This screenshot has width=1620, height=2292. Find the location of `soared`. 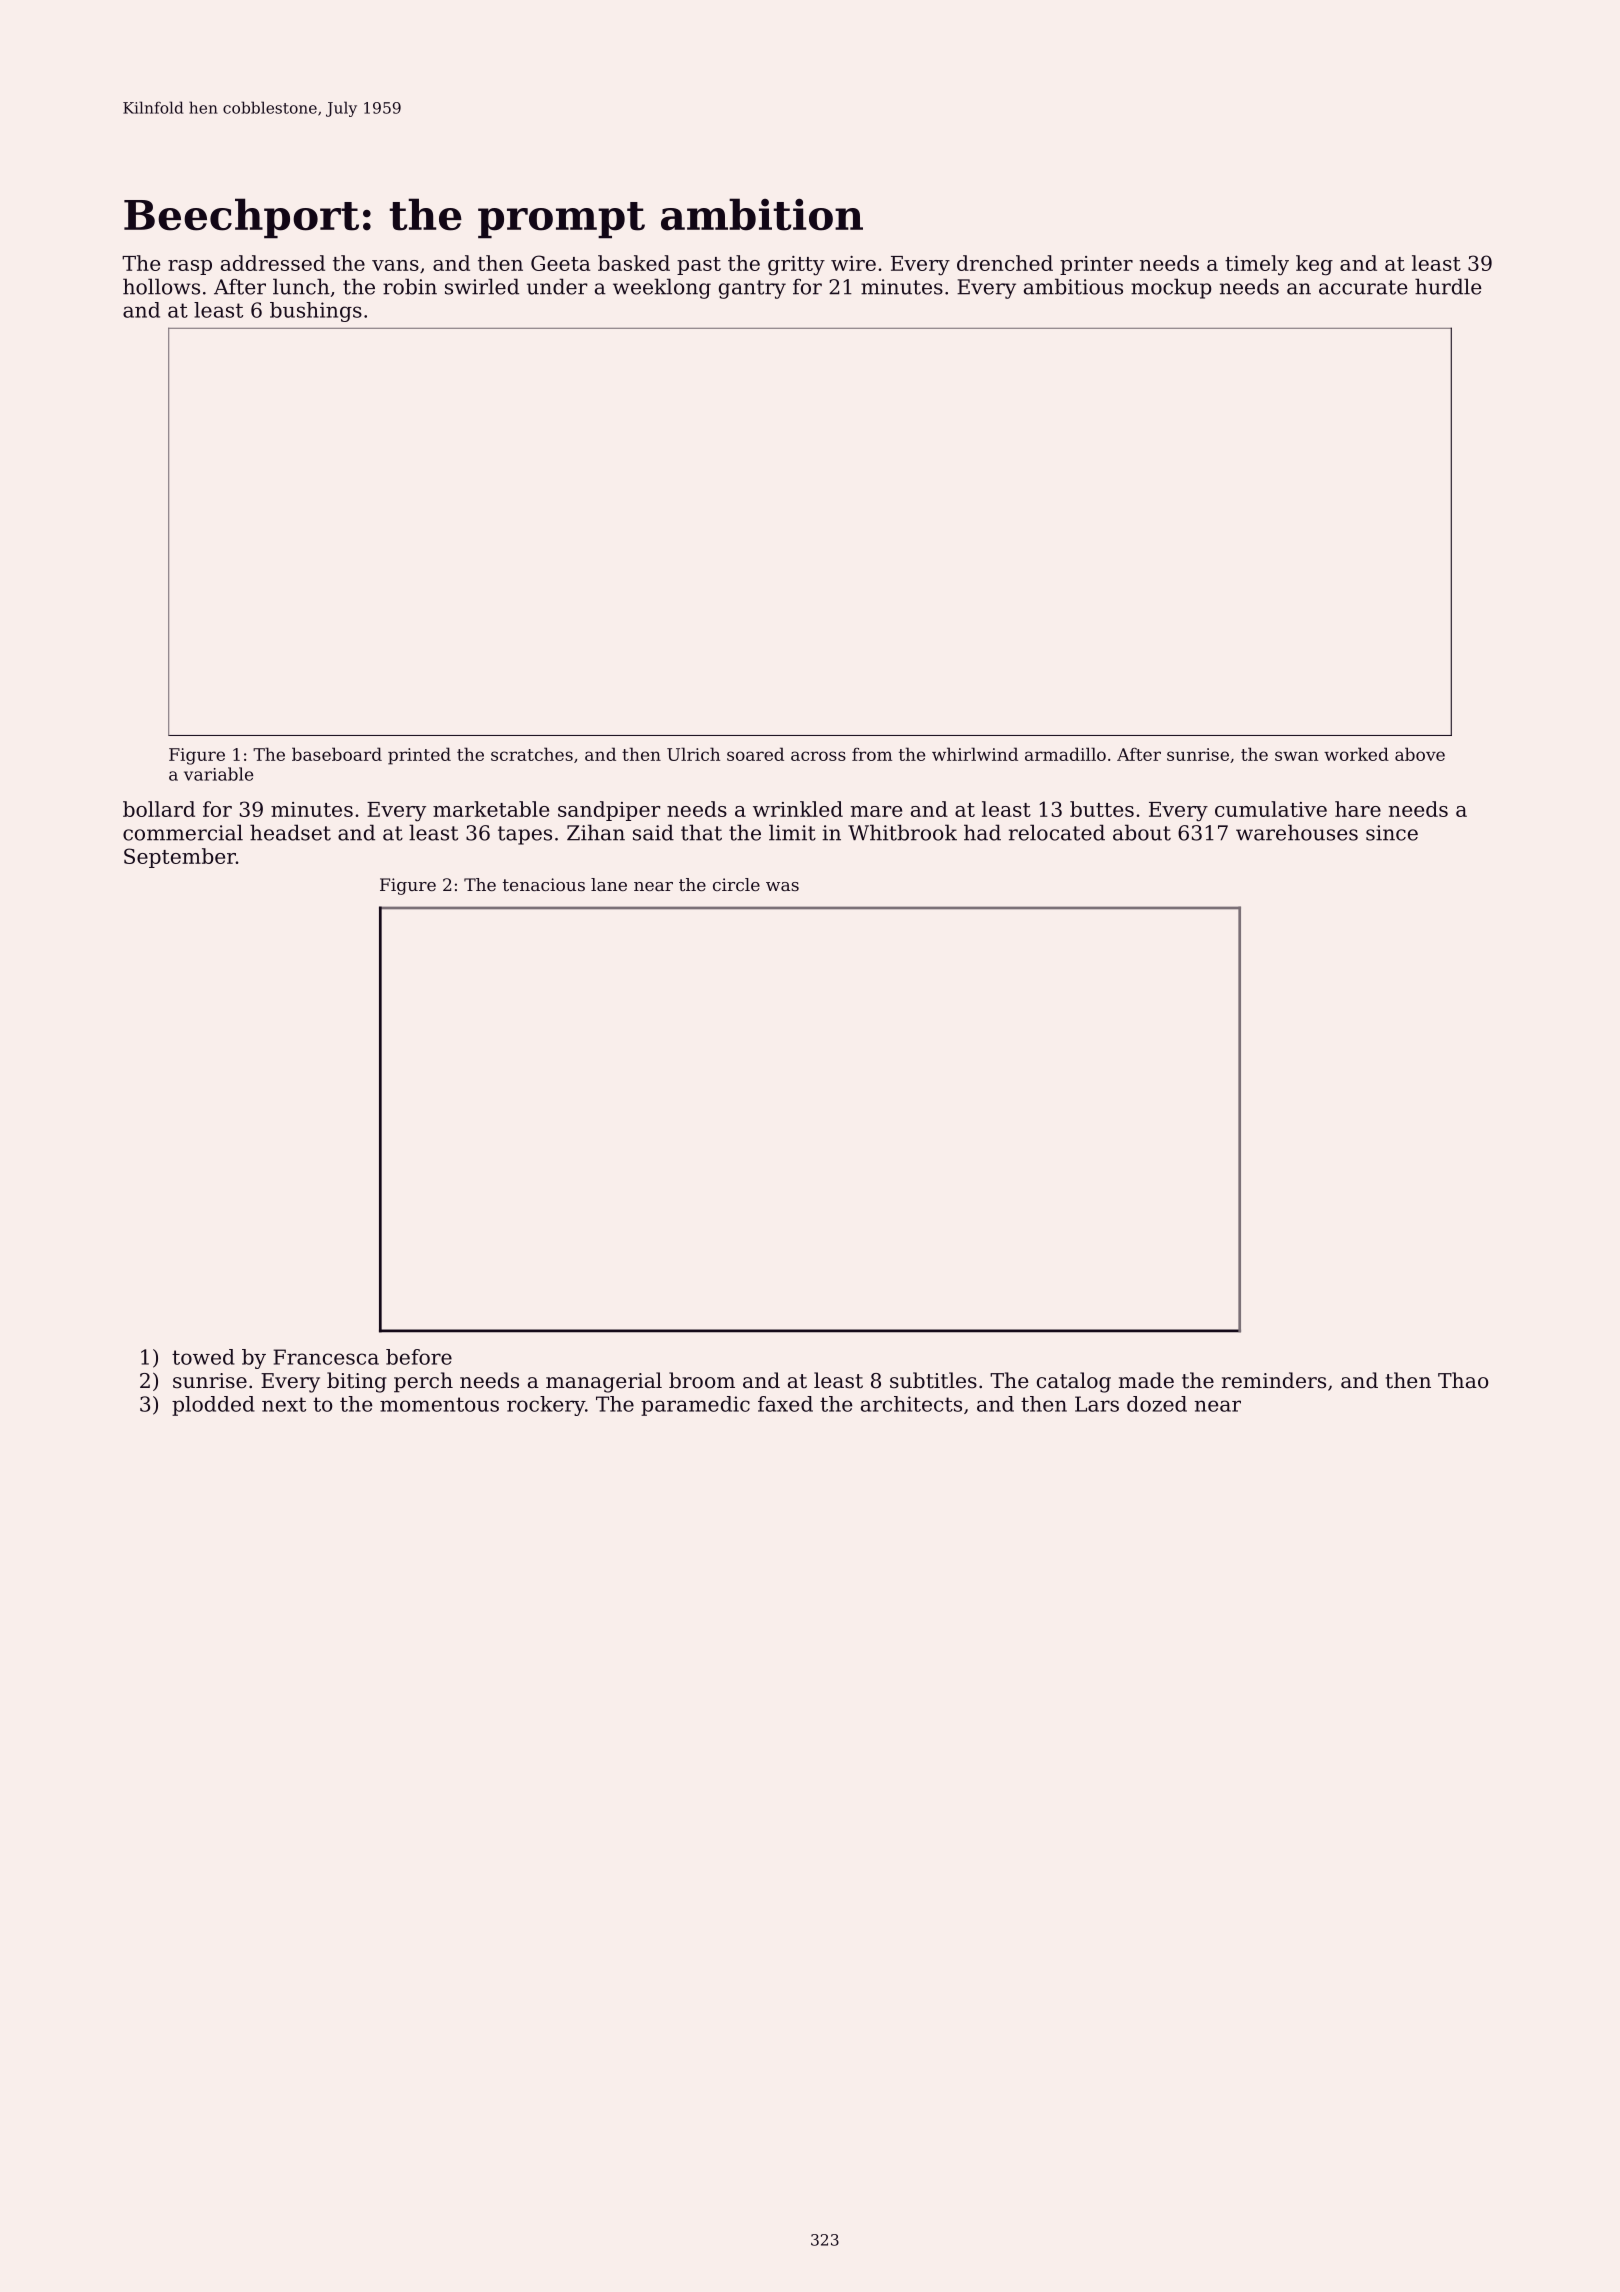

soared is located at coordinates (755, 754).
